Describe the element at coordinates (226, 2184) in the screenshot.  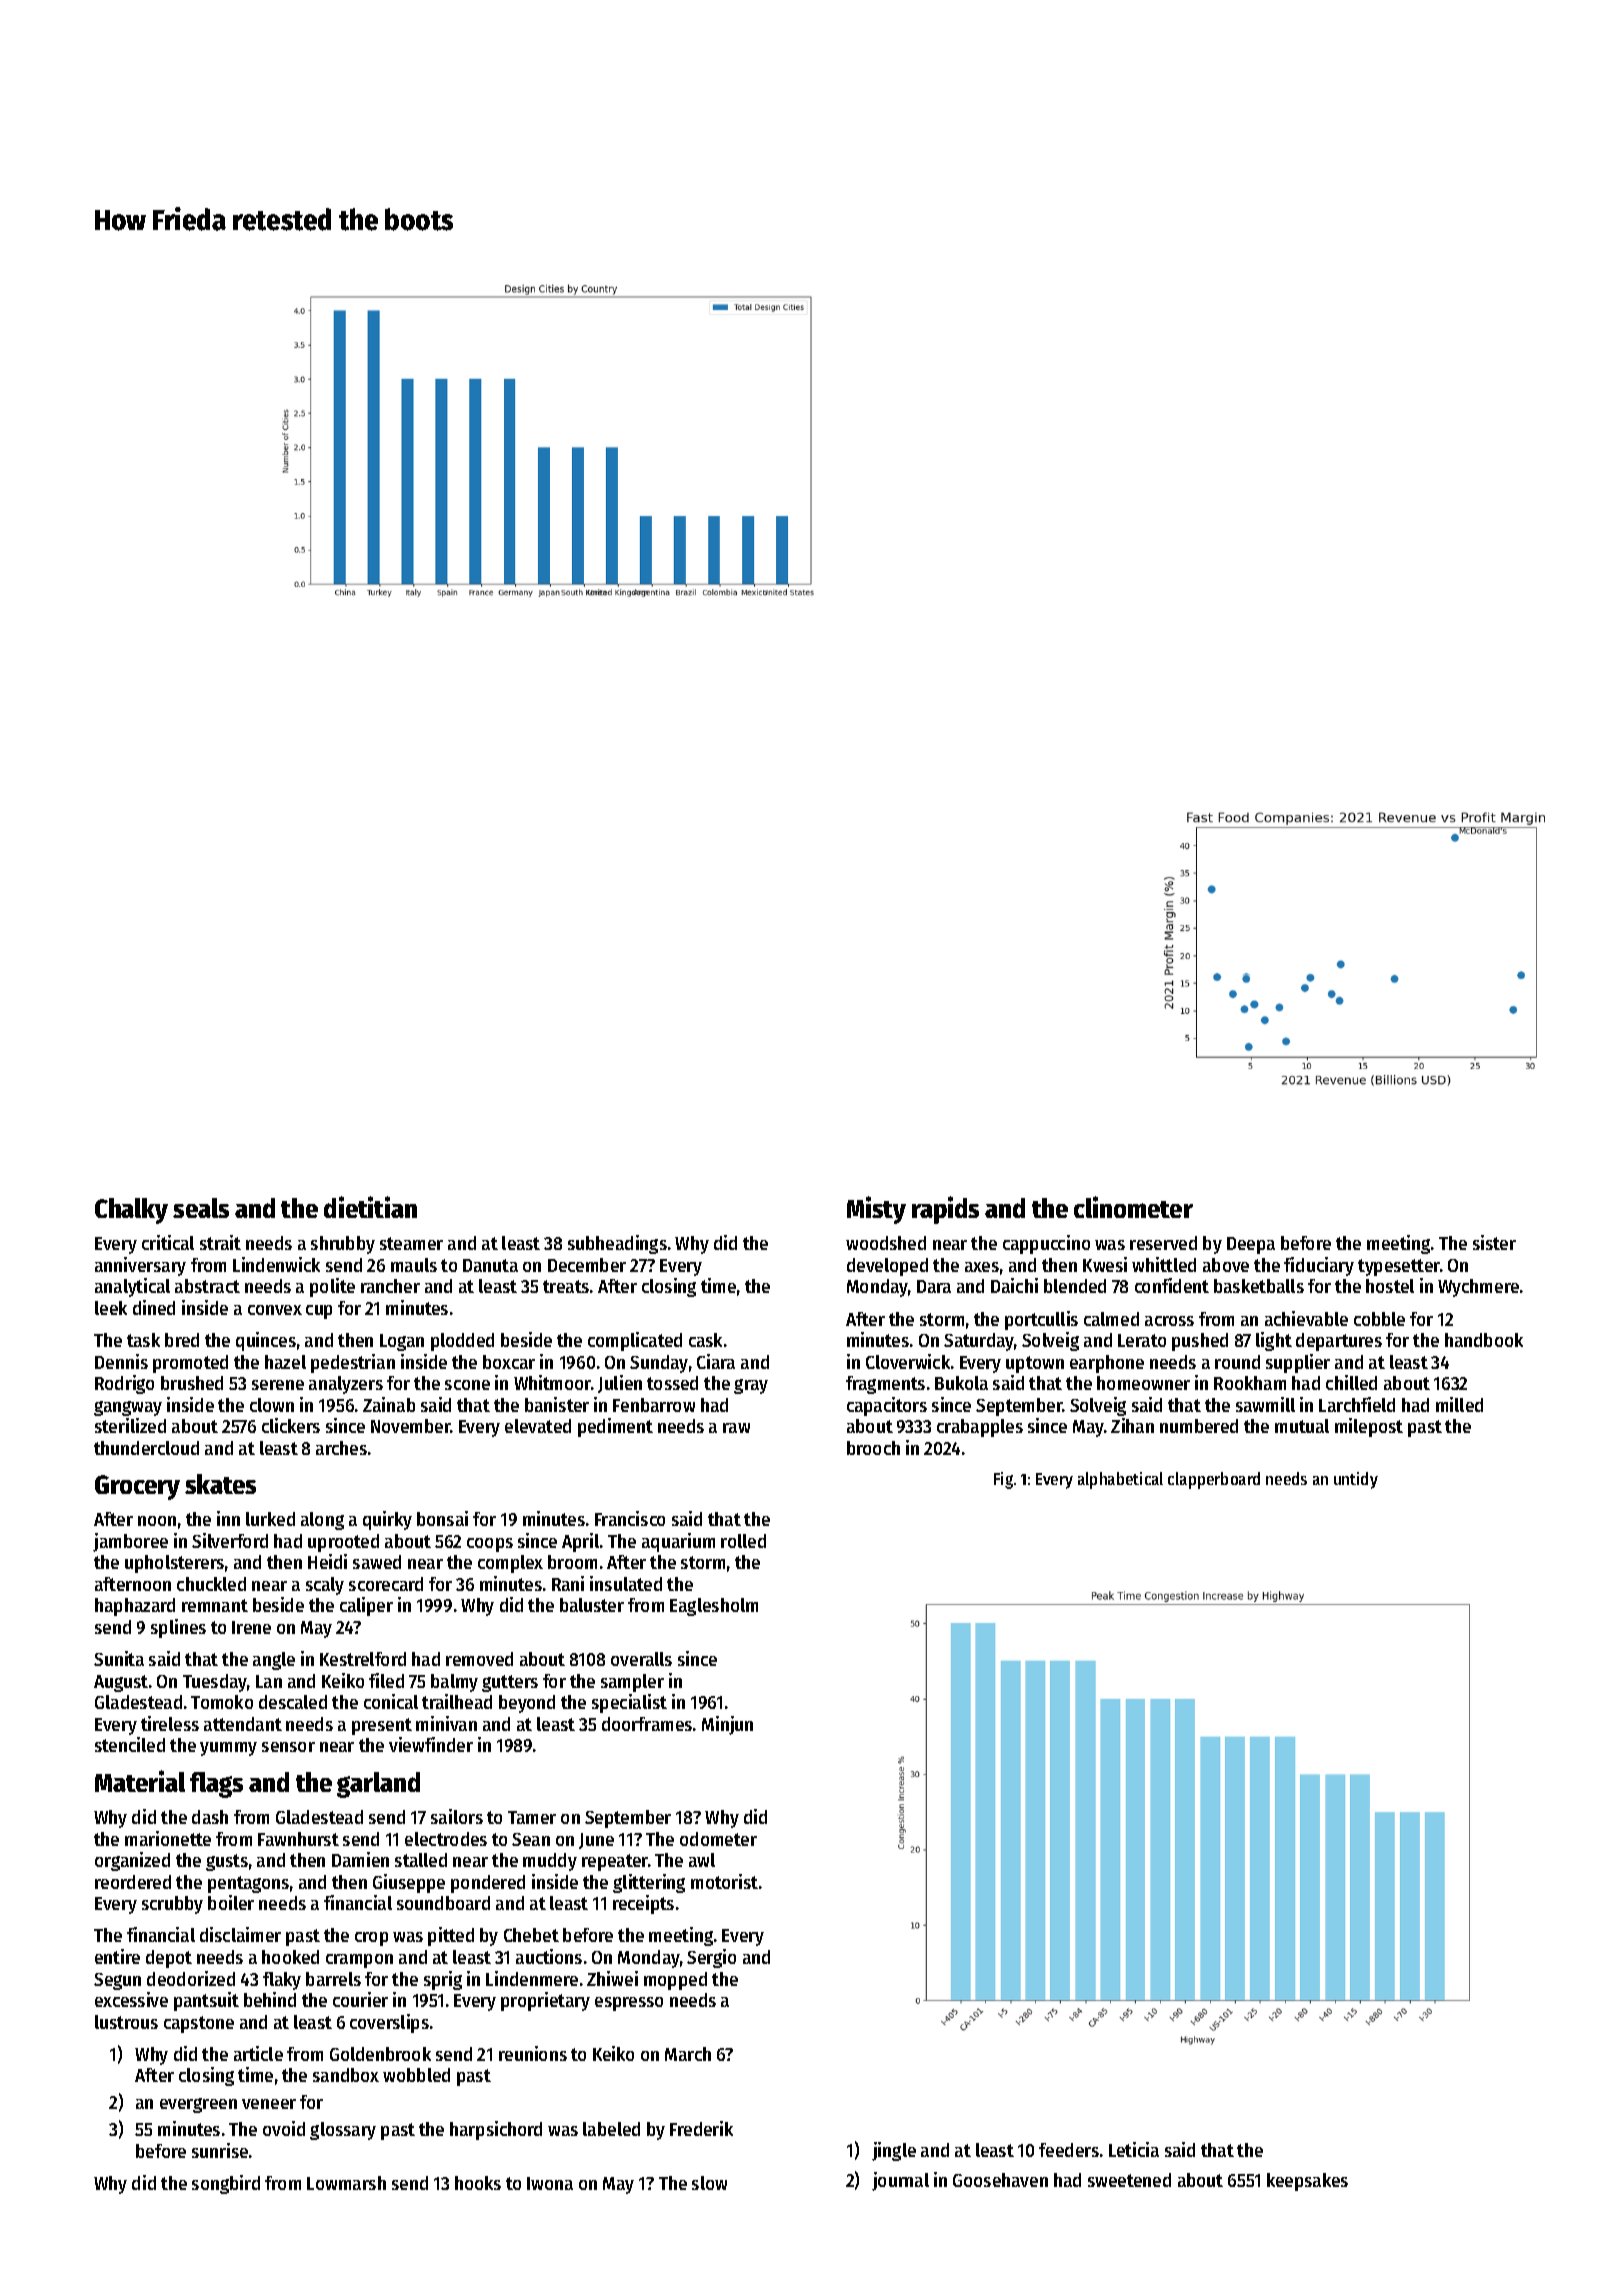
I see `songbird` at that location.
